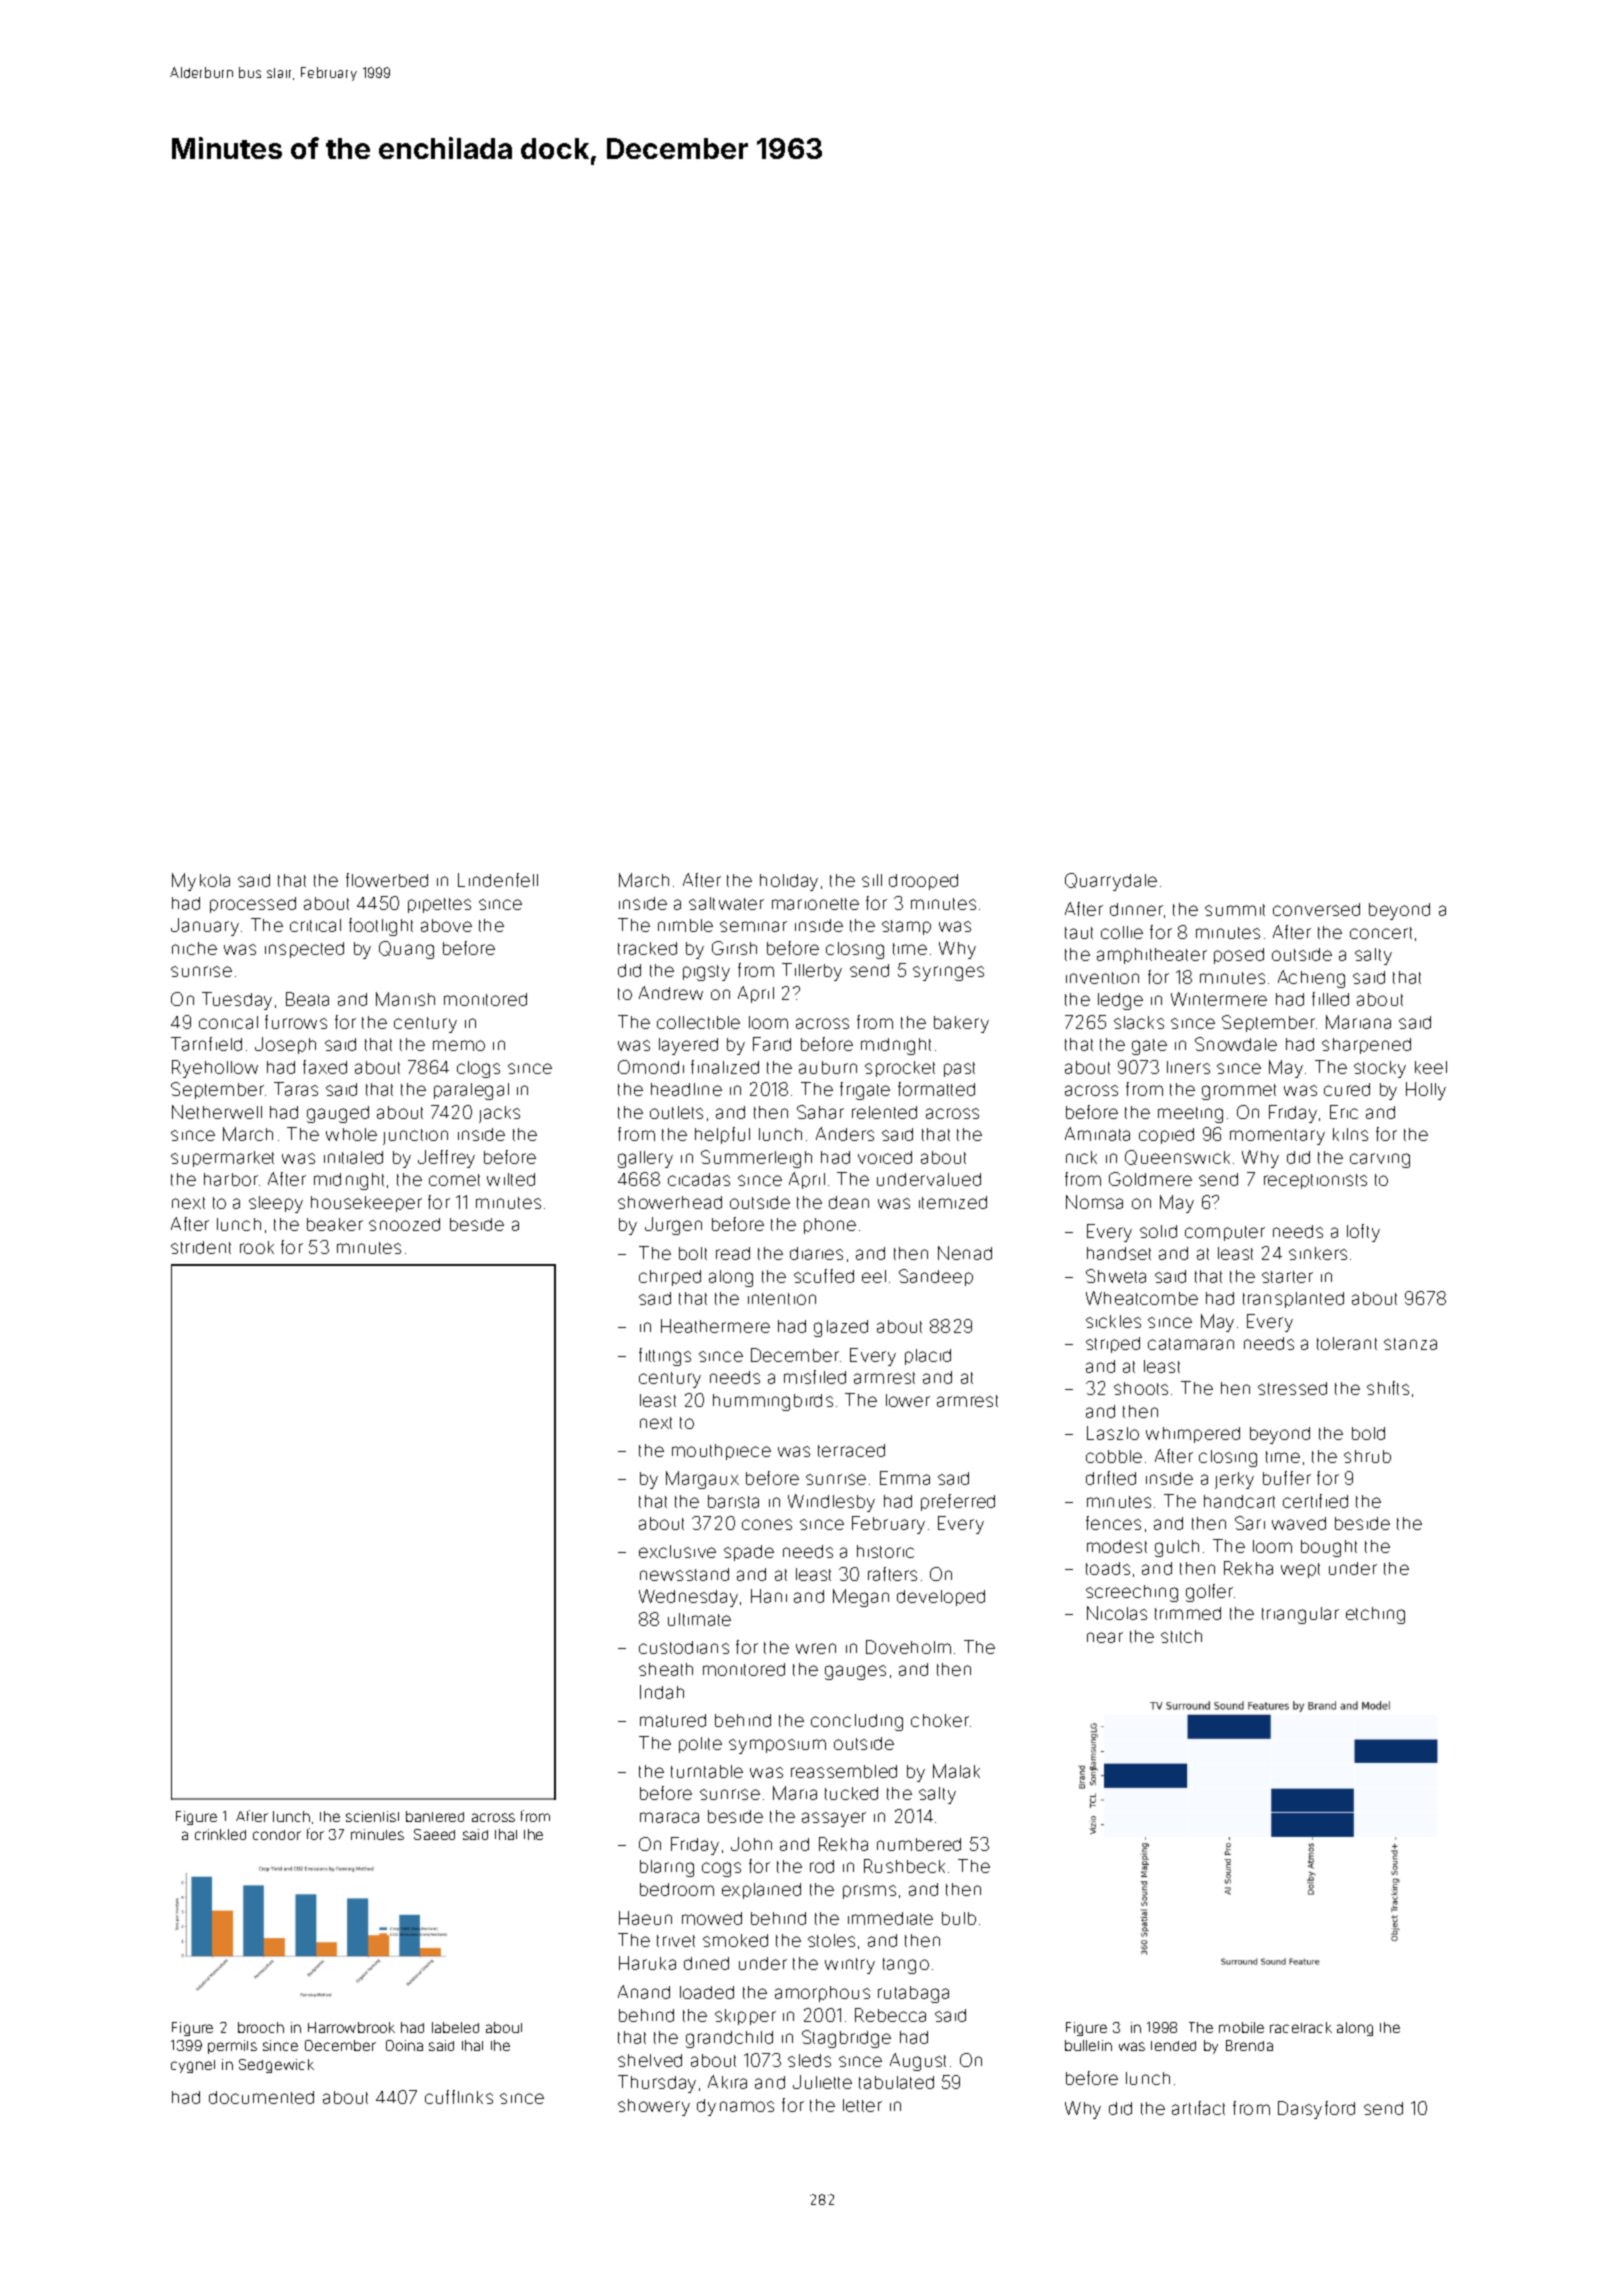 The height and width of the document is (2292, 1620). Describe the element at coordinates (201, 1247) in the document. I see `strident` at that location.
